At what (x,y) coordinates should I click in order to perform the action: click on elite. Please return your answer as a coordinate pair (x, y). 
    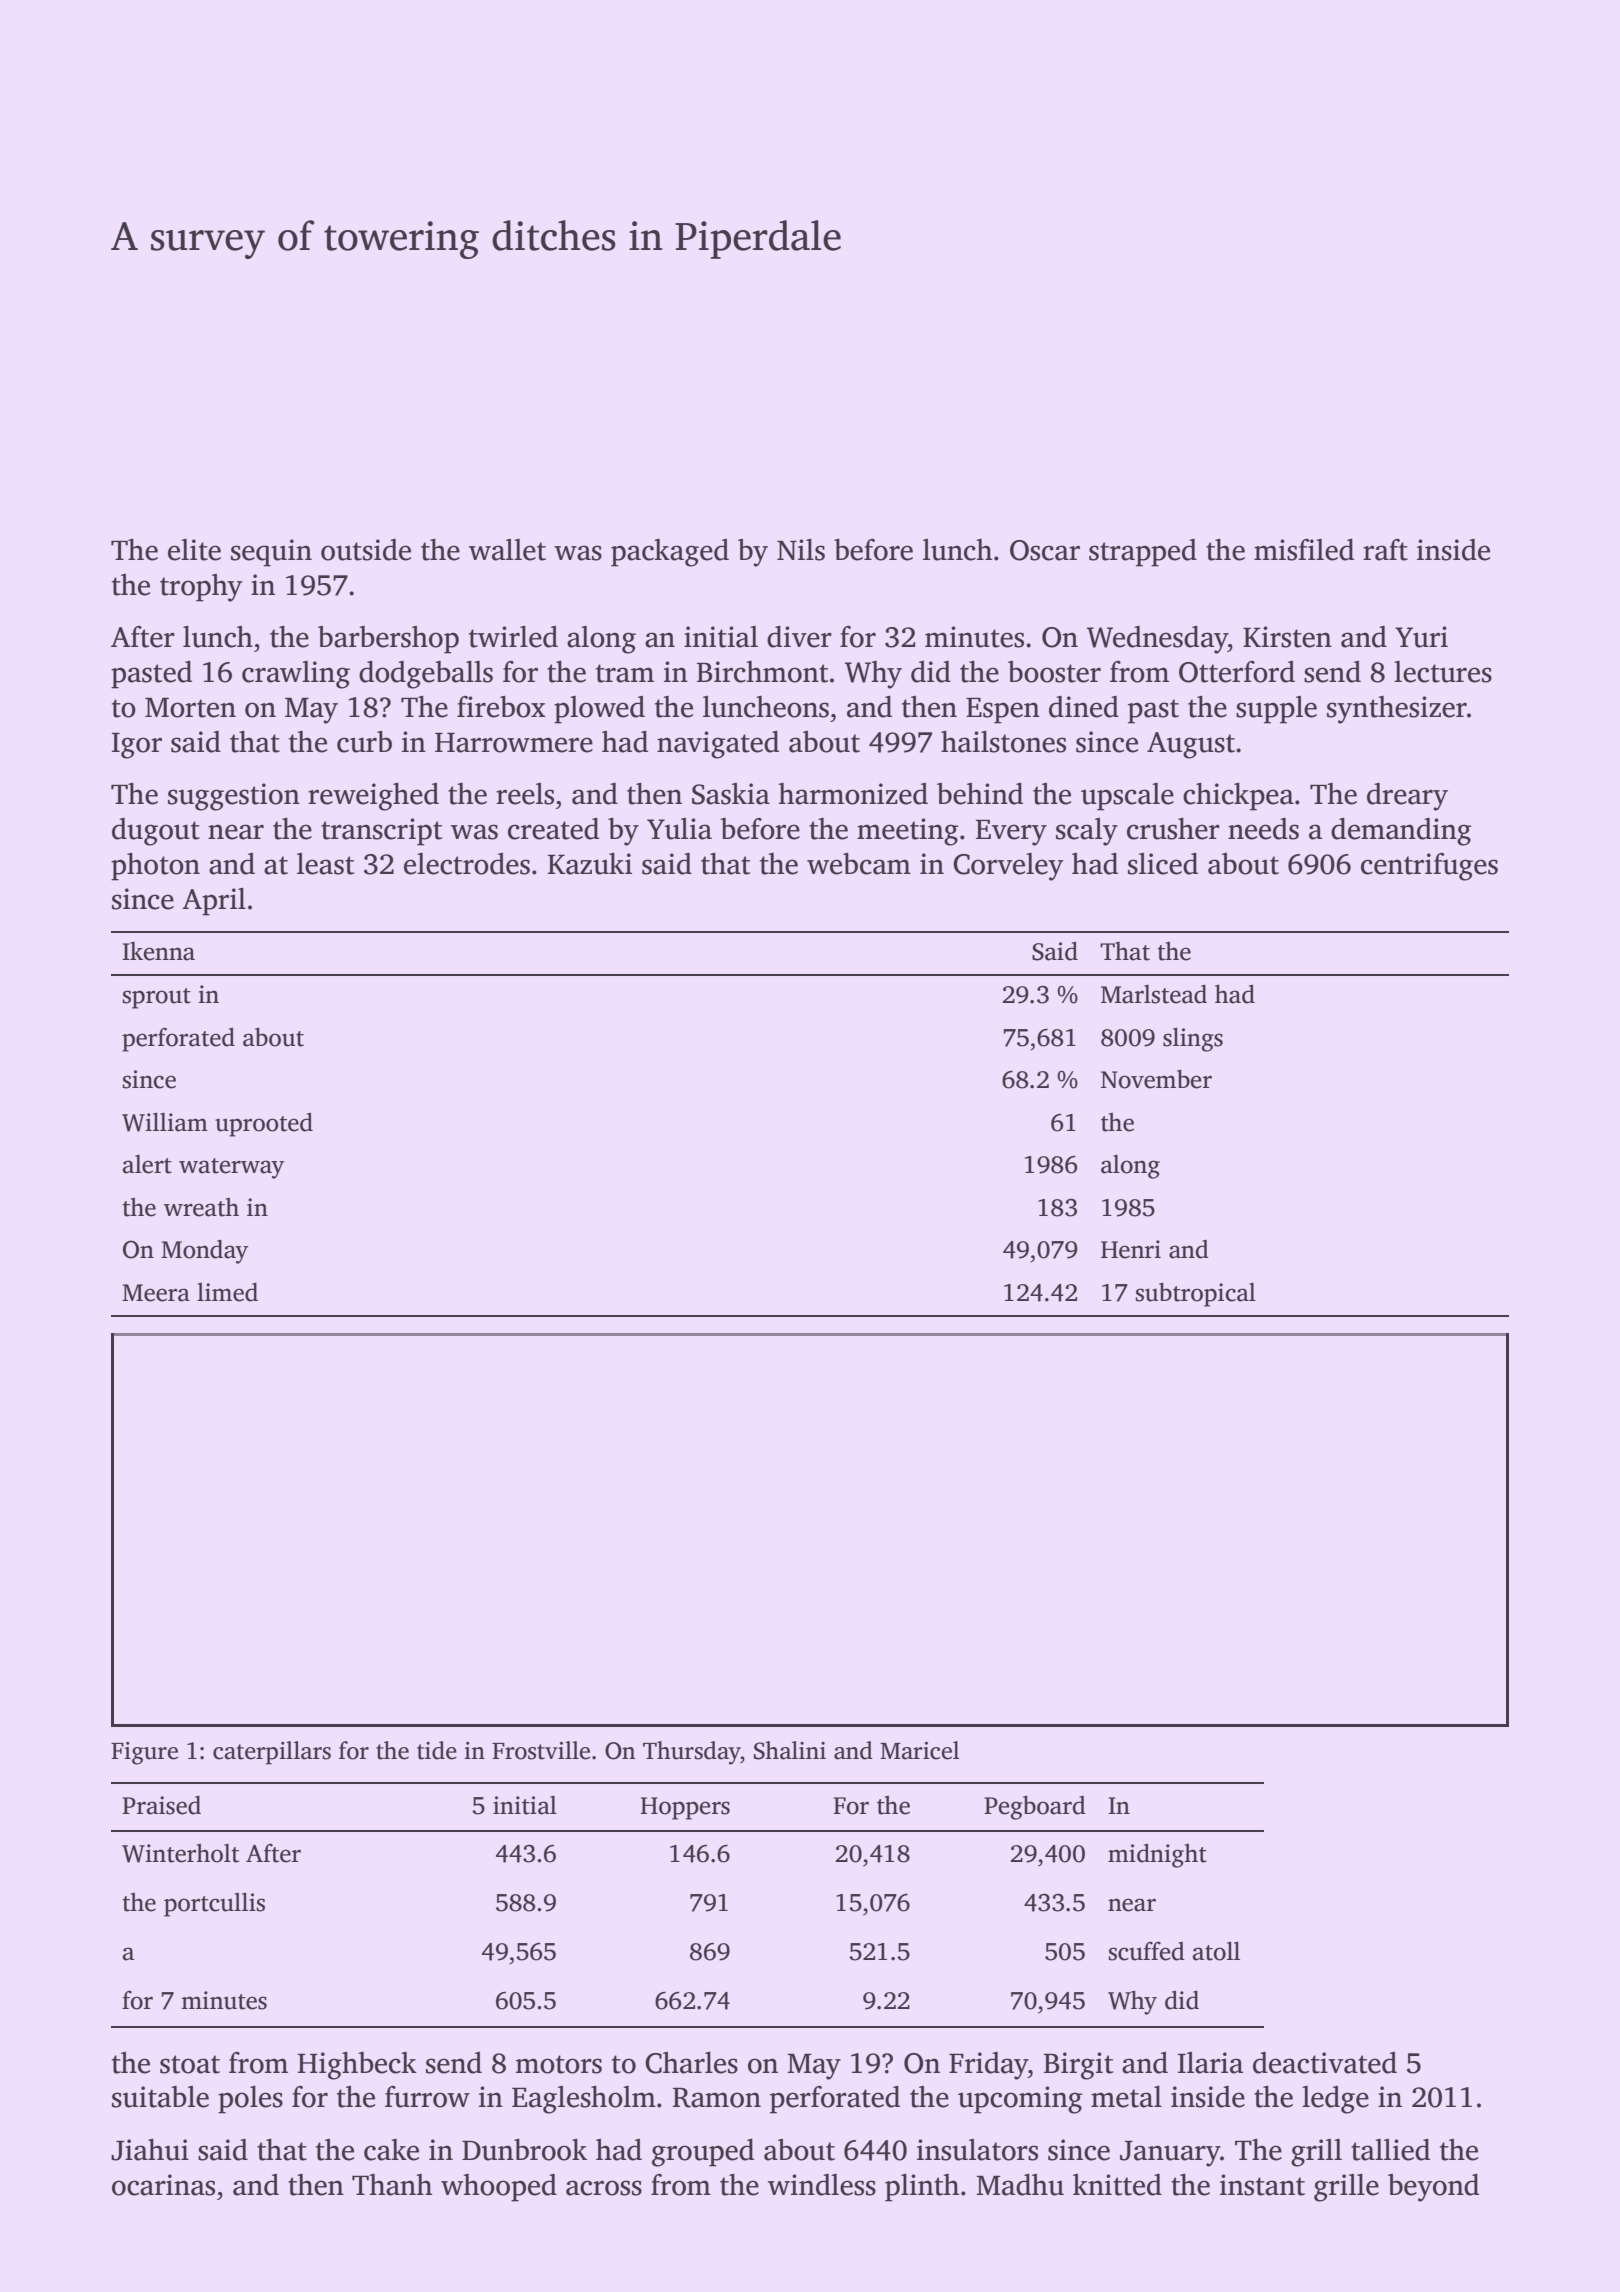
    Looking at the image, I should click on (194, 550).
